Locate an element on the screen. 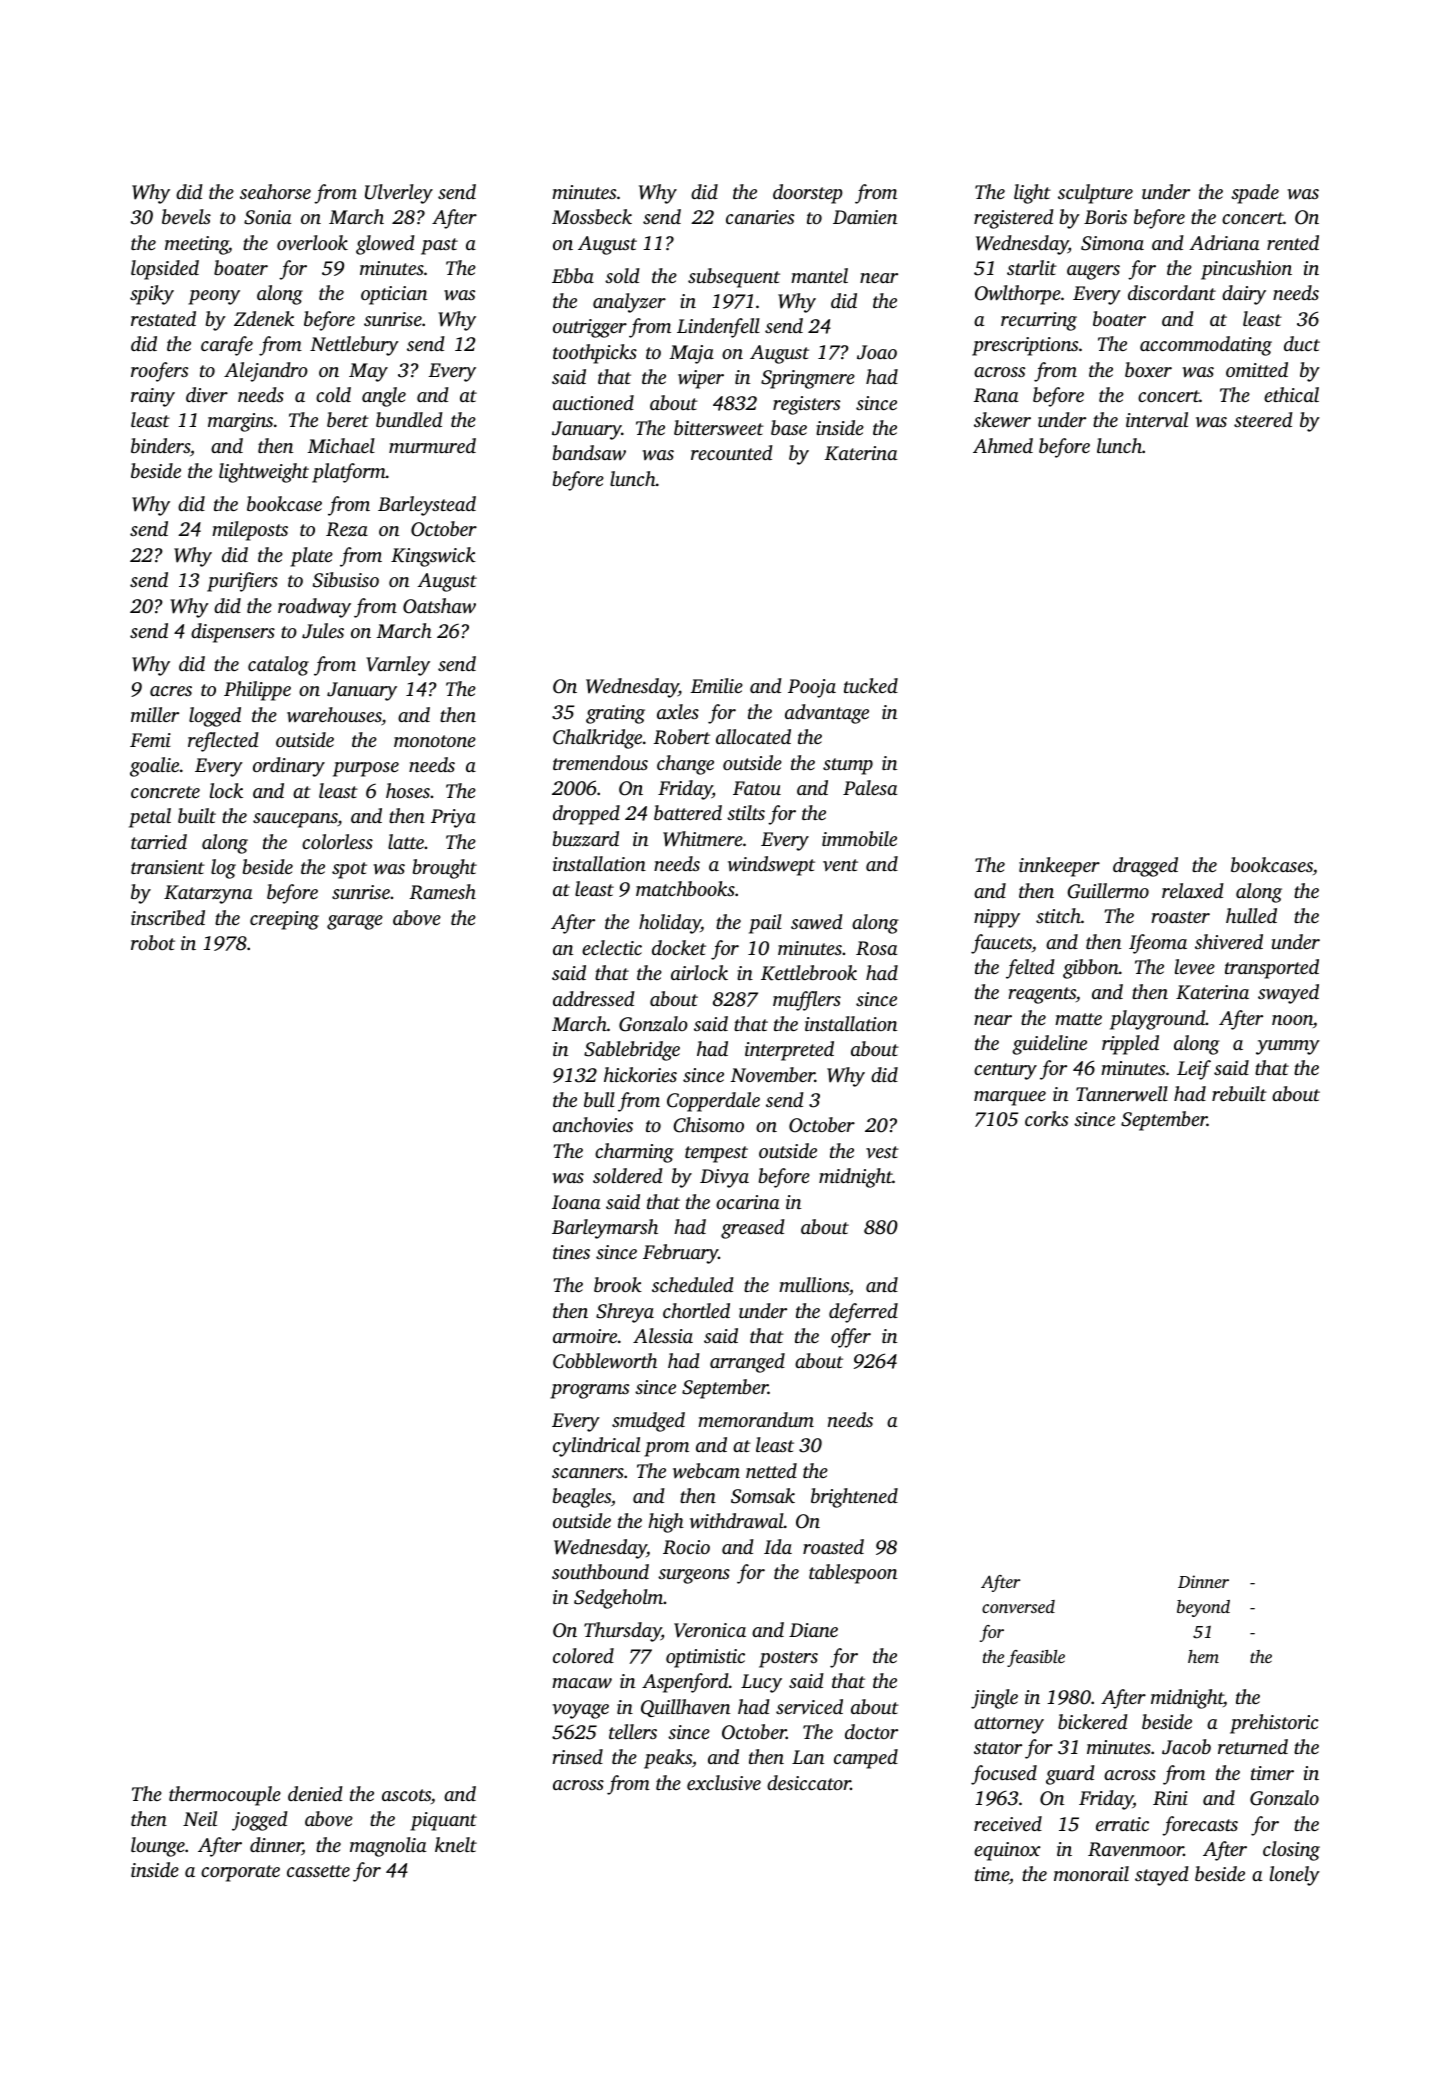  February is located at coordinates (680, 1254).
